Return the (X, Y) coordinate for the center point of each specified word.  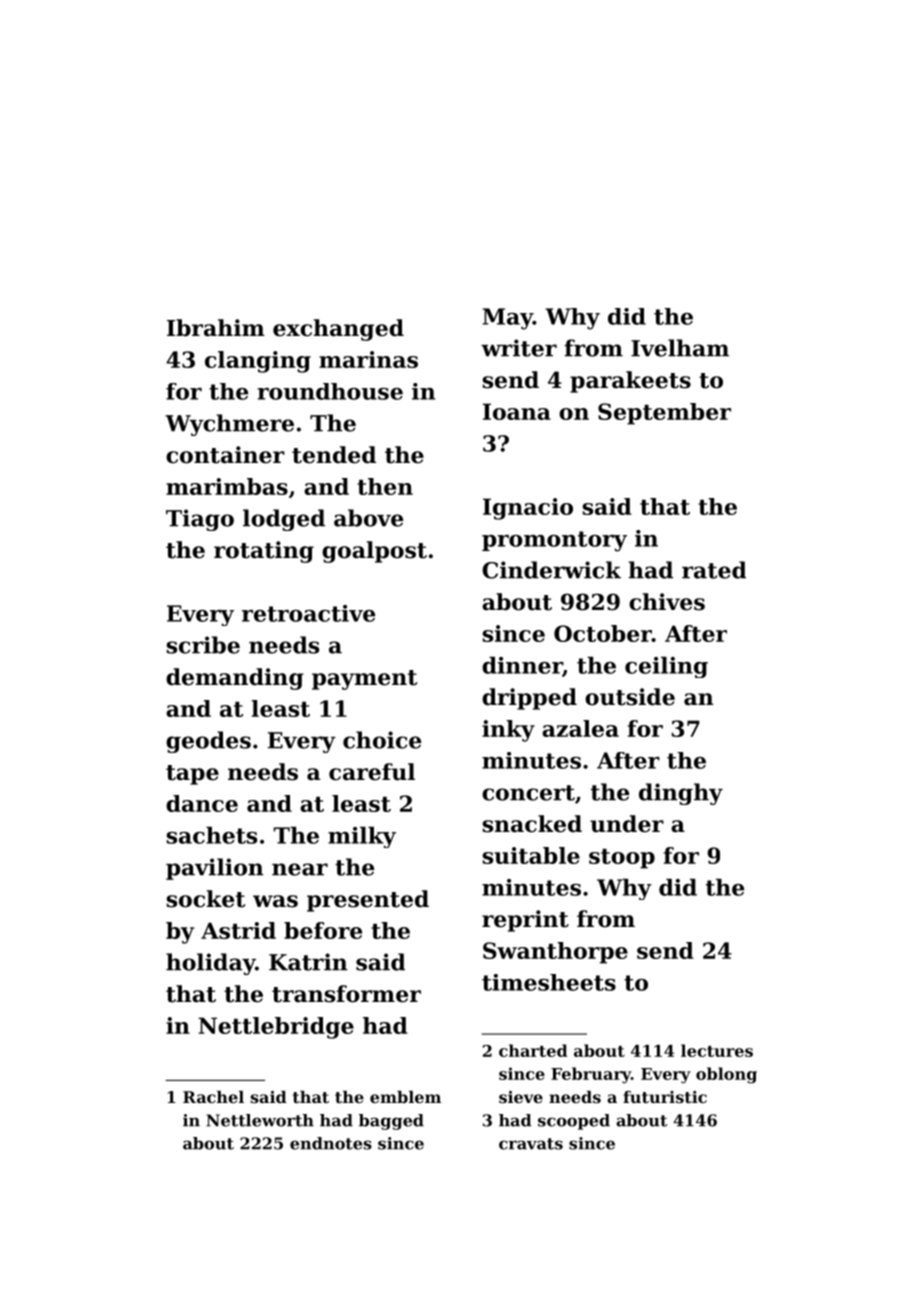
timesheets (549, 982)
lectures (717, 1050)
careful (372, 772)
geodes (208, 742)
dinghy (681, 794)
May (507, 319)
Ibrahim (216, 328)
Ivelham (680, 348)
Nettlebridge (276, 1028)
